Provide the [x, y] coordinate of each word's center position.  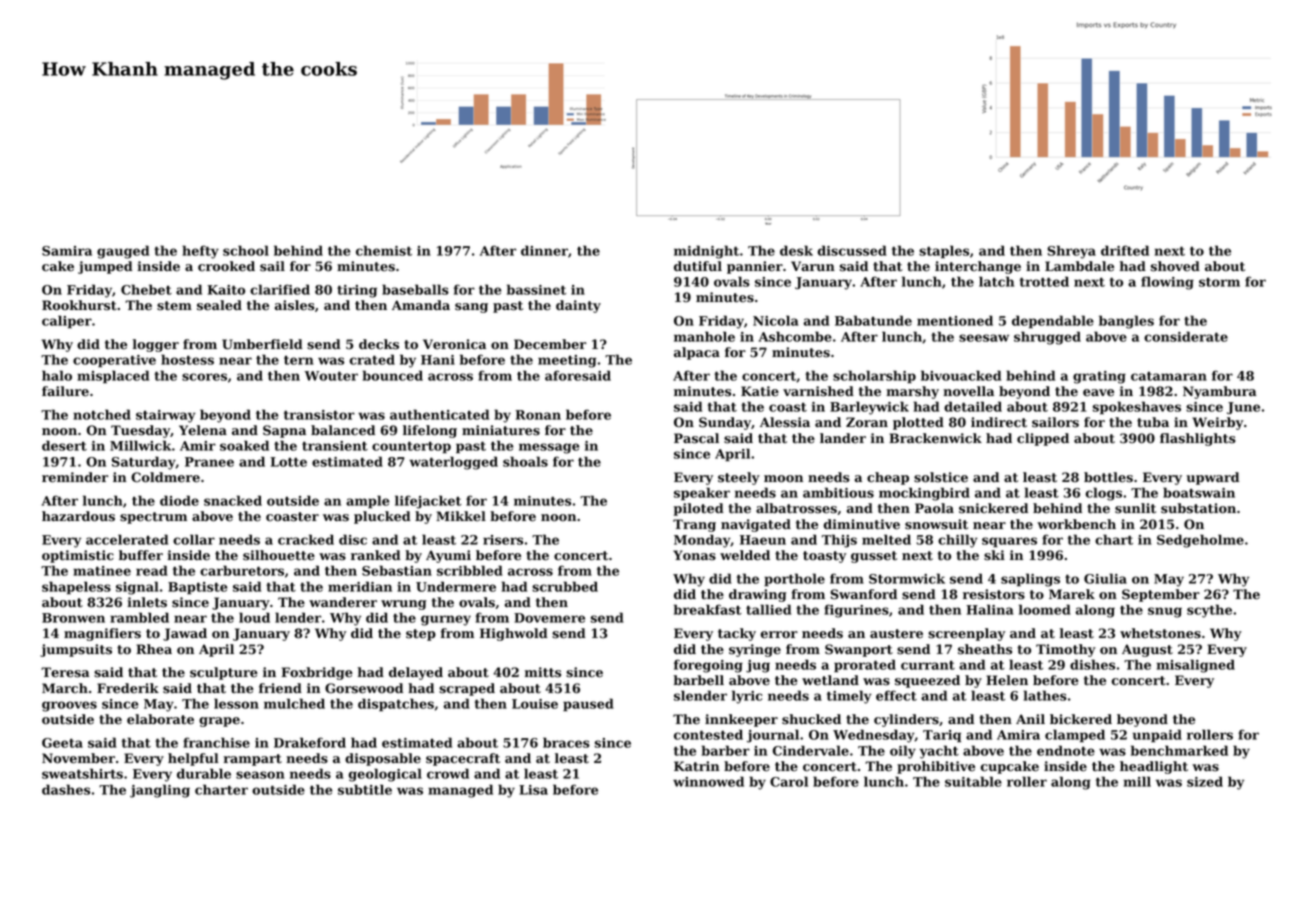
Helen [1007, 680]
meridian [360, 586]
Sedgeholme [1200, 541]
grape [219, 722]
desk [796, 250]
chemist [384, 250]
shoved [1175, 266]
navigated [756, 525]
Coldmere [165, 477]
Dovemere [549, 618]
